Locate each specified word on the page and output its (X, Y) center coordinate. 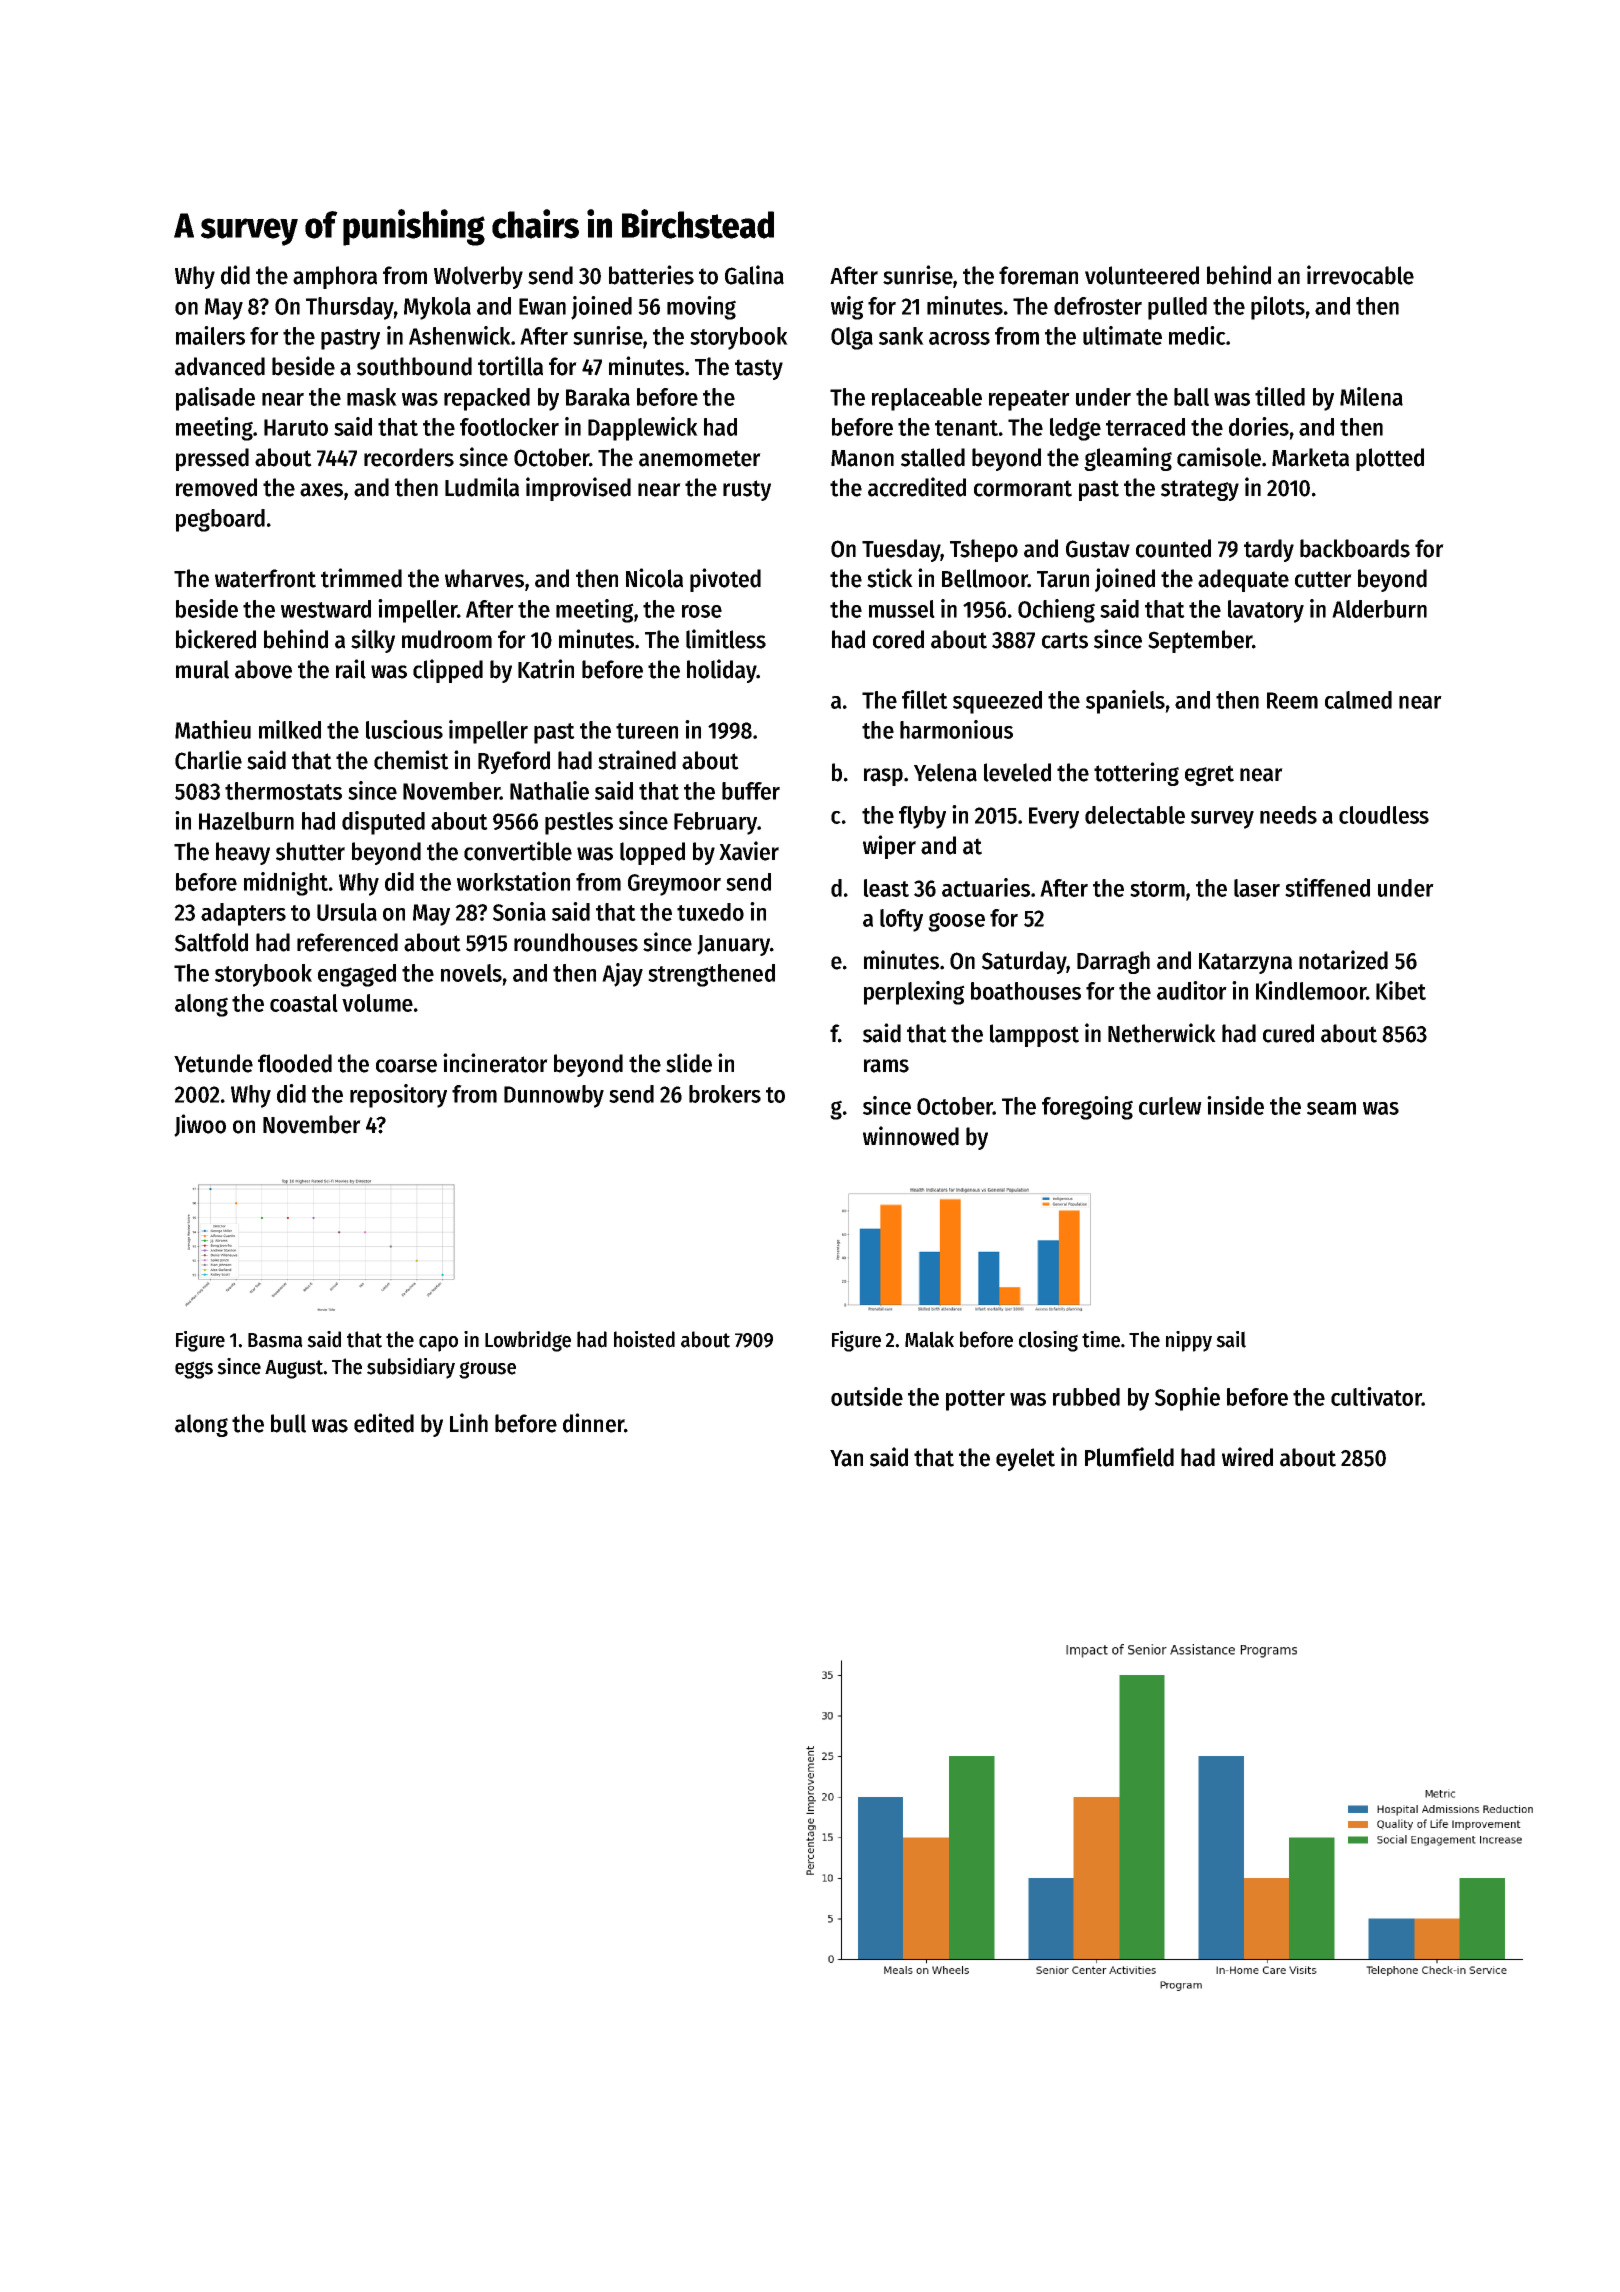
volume (377, 1003)
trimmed (361, 578)
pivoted (725, 580)
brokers (725, 1094)
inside (1235, 1105)
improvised (578, 489)
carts (1065, 640)
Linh (469, 1422)
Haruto (296, 427)
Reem (1292, 700)
